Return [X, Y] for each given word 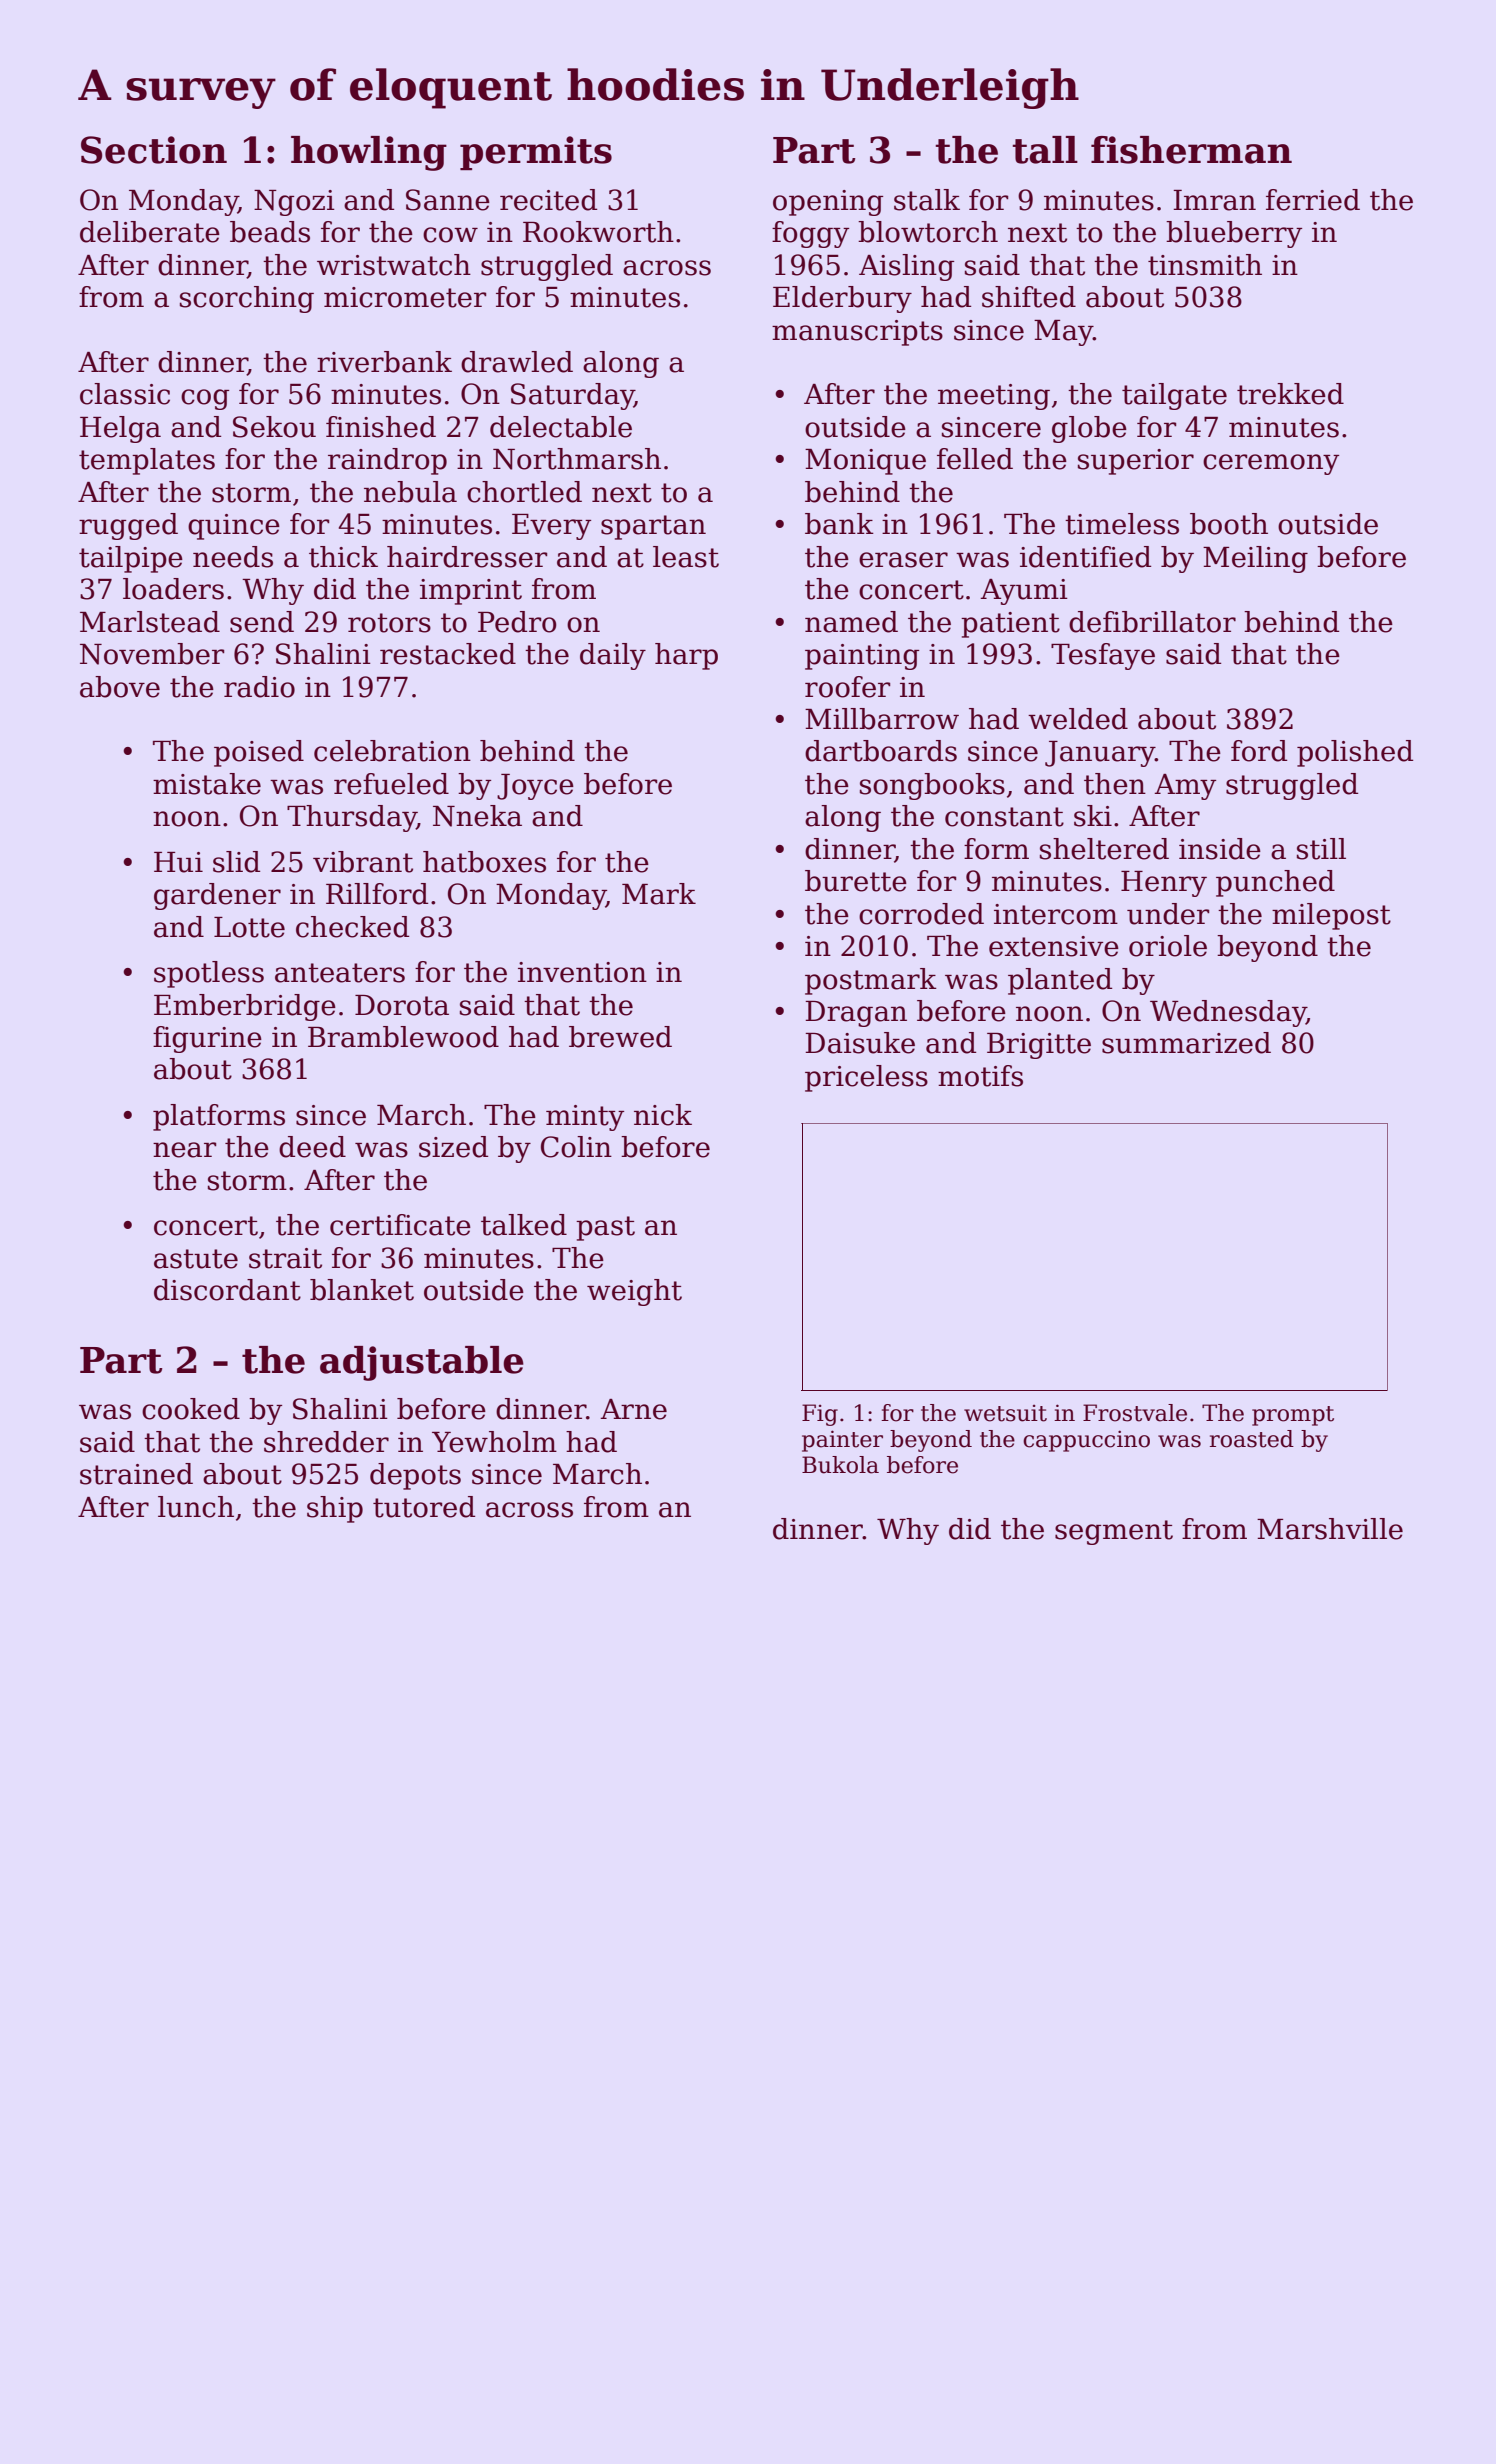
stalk [927, 200]
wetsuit [1005, 1413]
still [1321, 849]
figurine [207, 1039]
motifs [980, 1076]
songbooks [932, 786]
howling [369, 153]
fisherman [1191, 150]
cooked [191, 1409]
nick [663, 1115]
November [152, 654]
